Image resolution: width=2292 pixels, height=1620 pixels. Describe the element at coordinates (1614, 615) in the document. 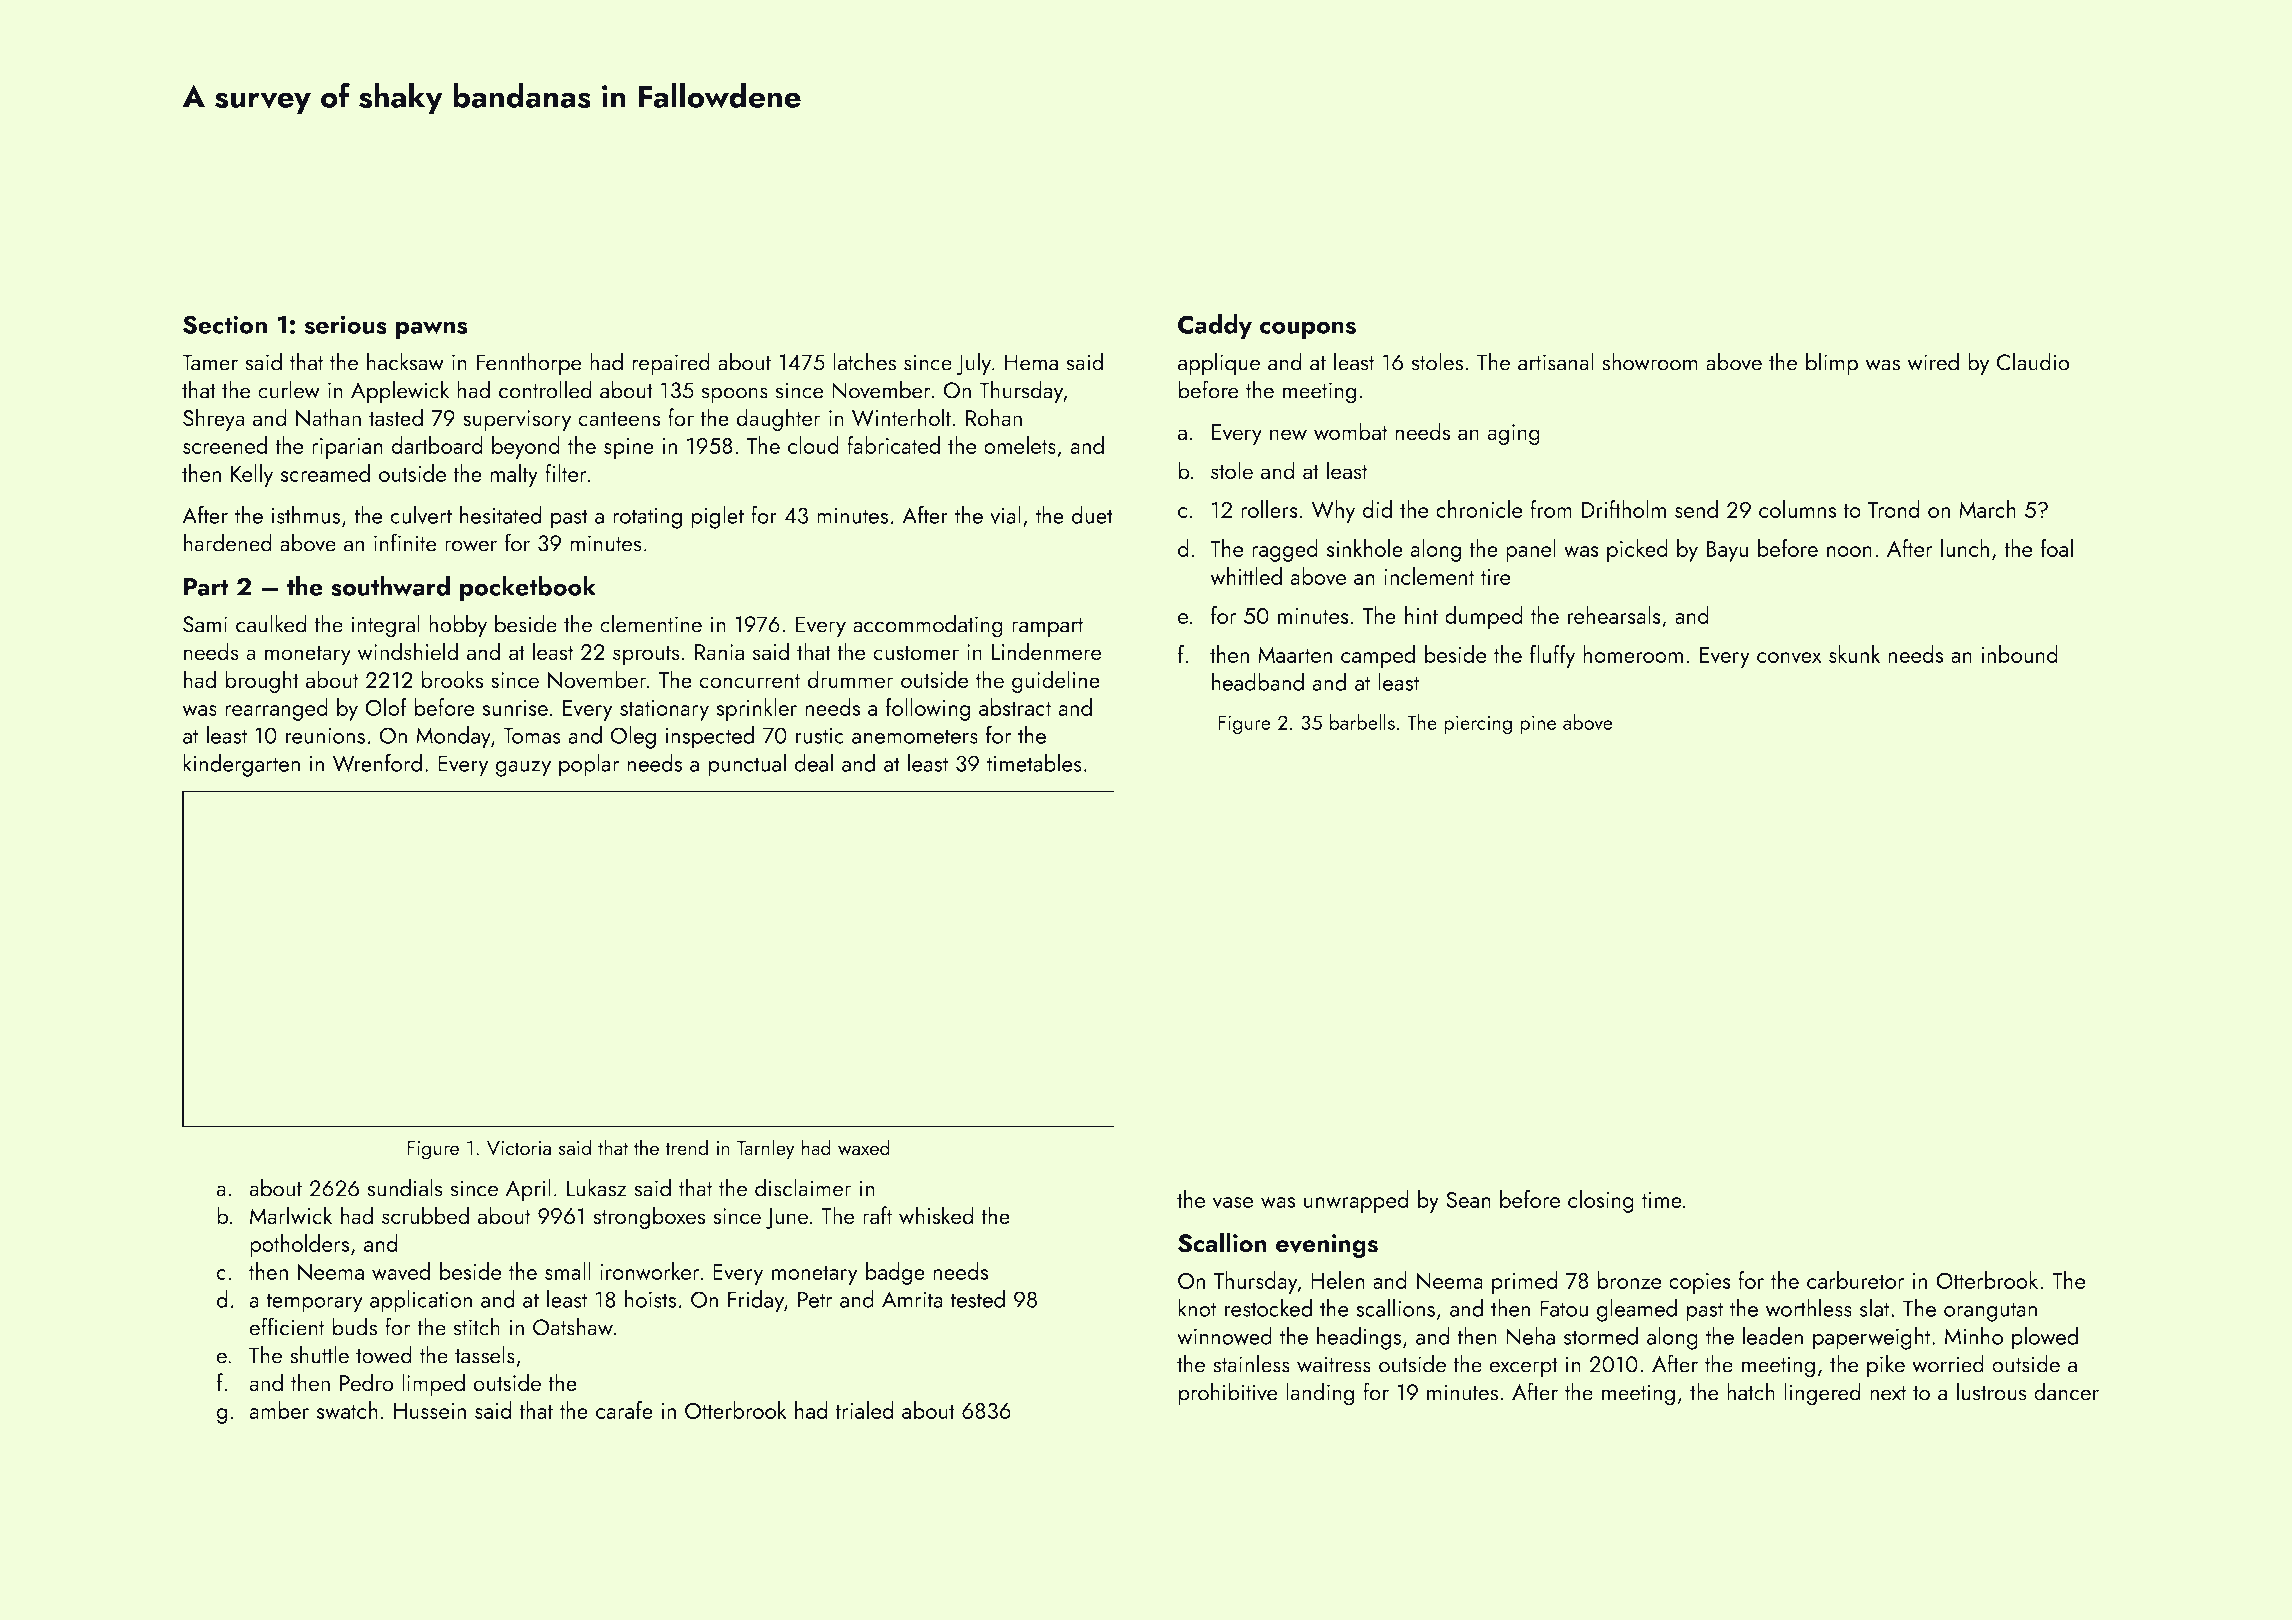

I see `rehearsals` at that location.
